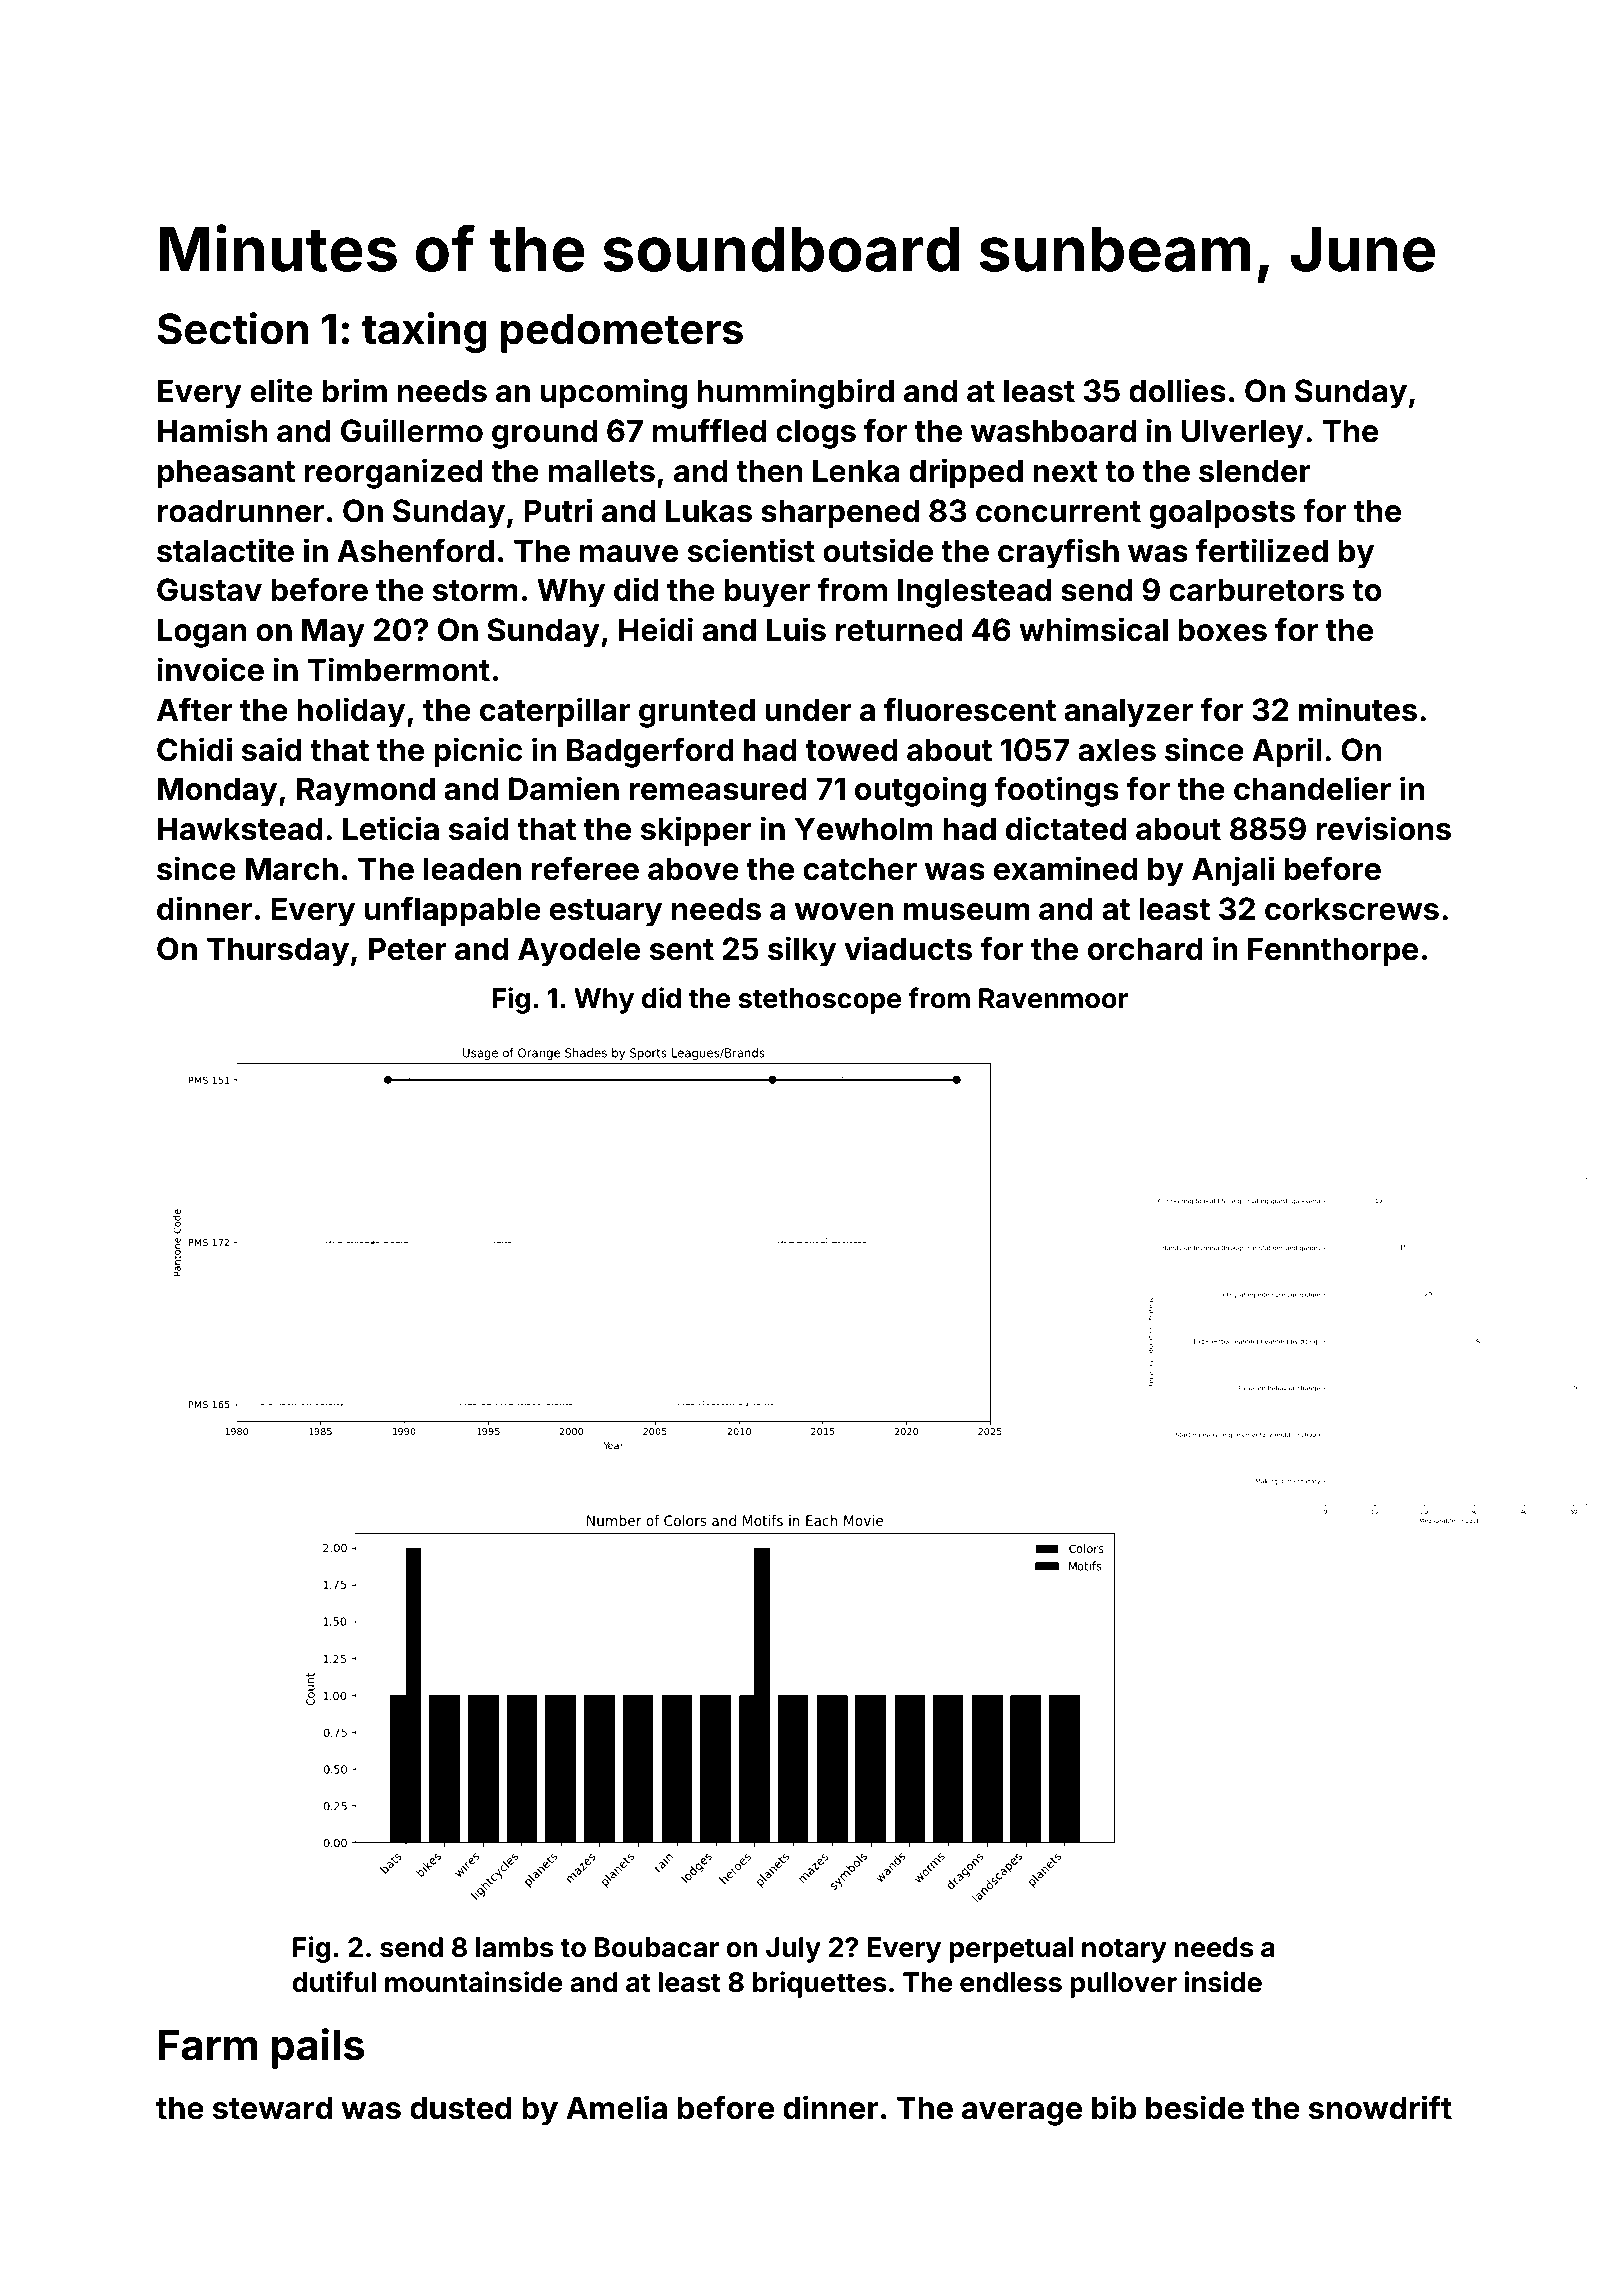 Image resolution: width=1620 pixels, height=2292 pixels. What do you see at coordinates (461, 2108) in the page?
I see `dusted` at bounding box center [461, 2108].
